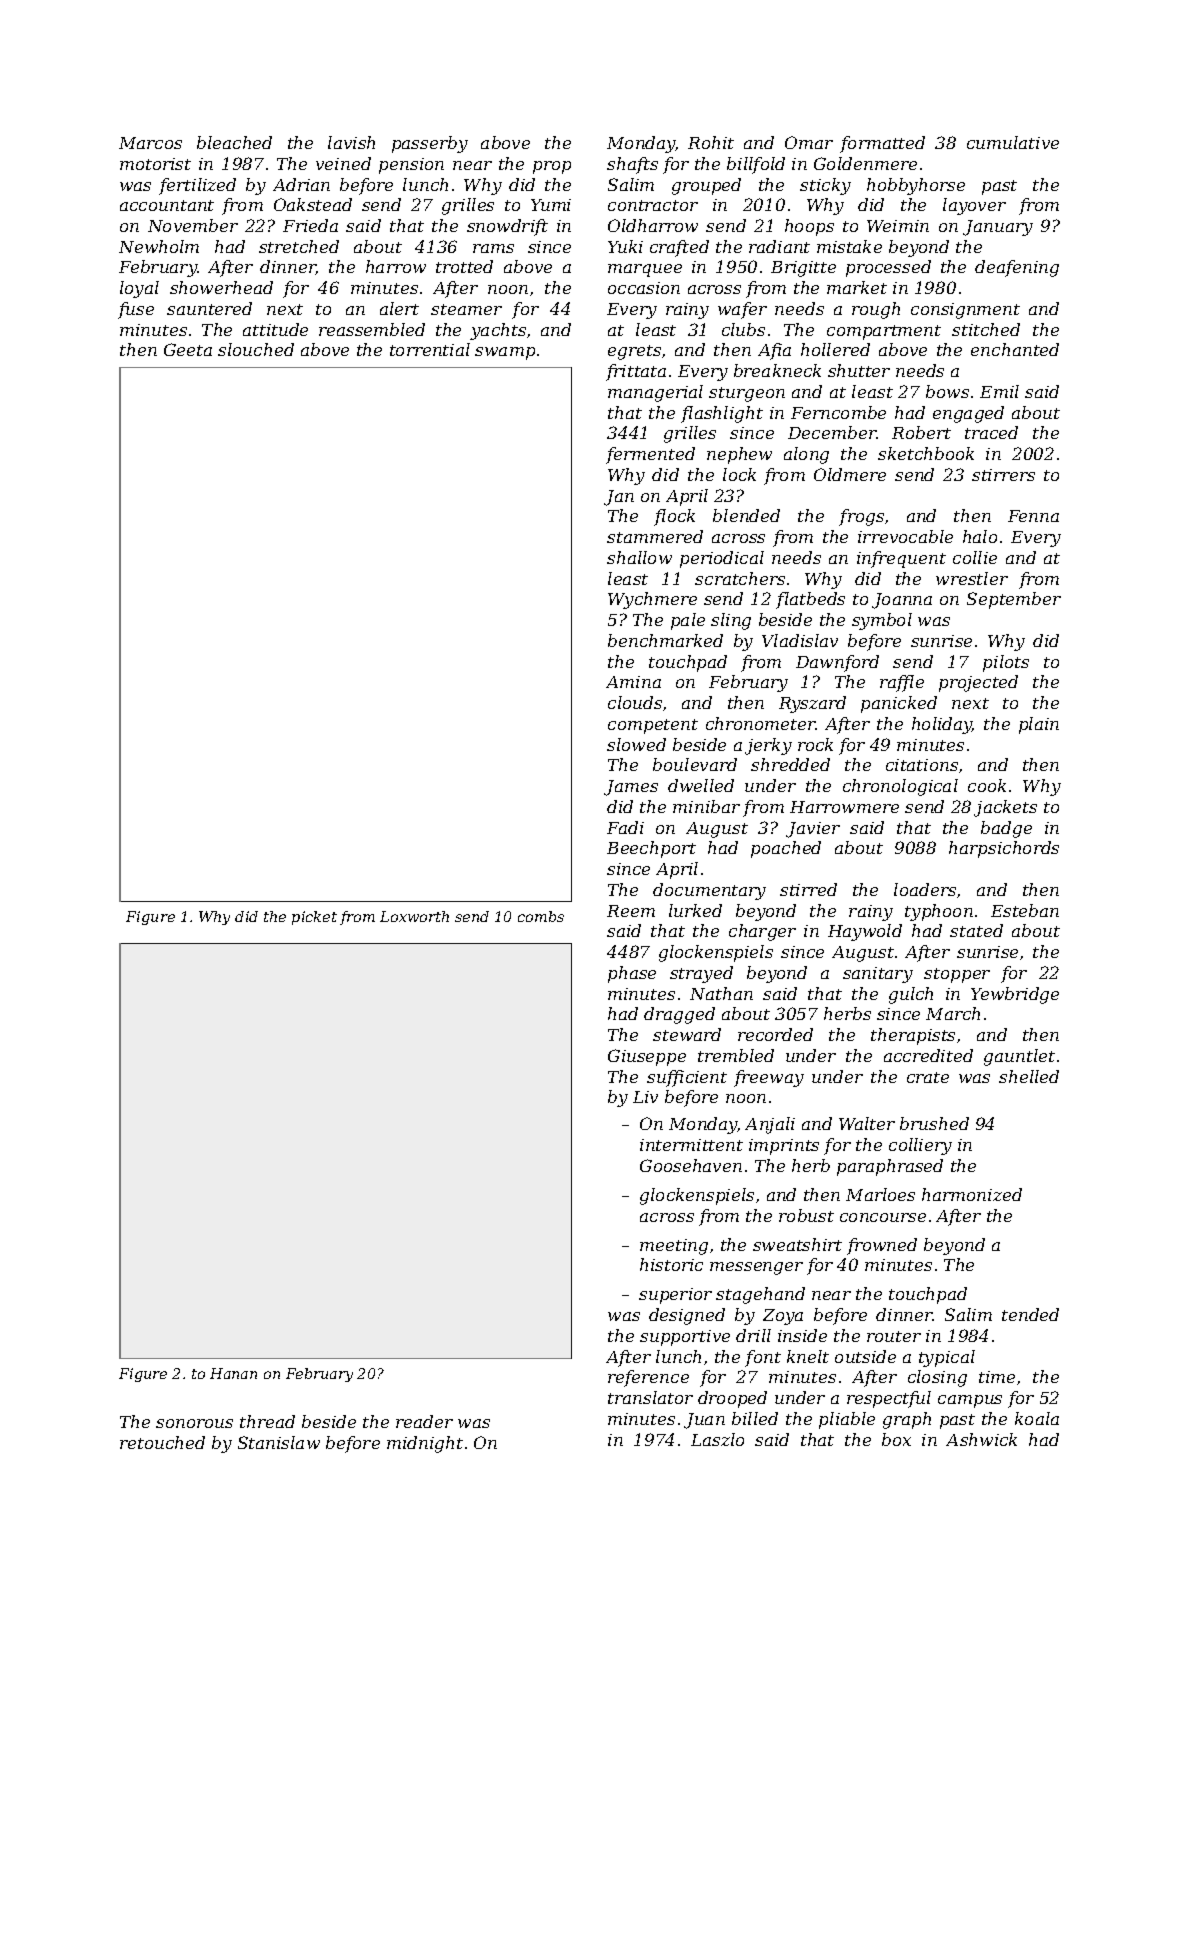 This image has height=1943, width=1180. What do you see at coordinates (1005, 808) in the image?
I see `jackets` at bounding box center [1005, 808].
